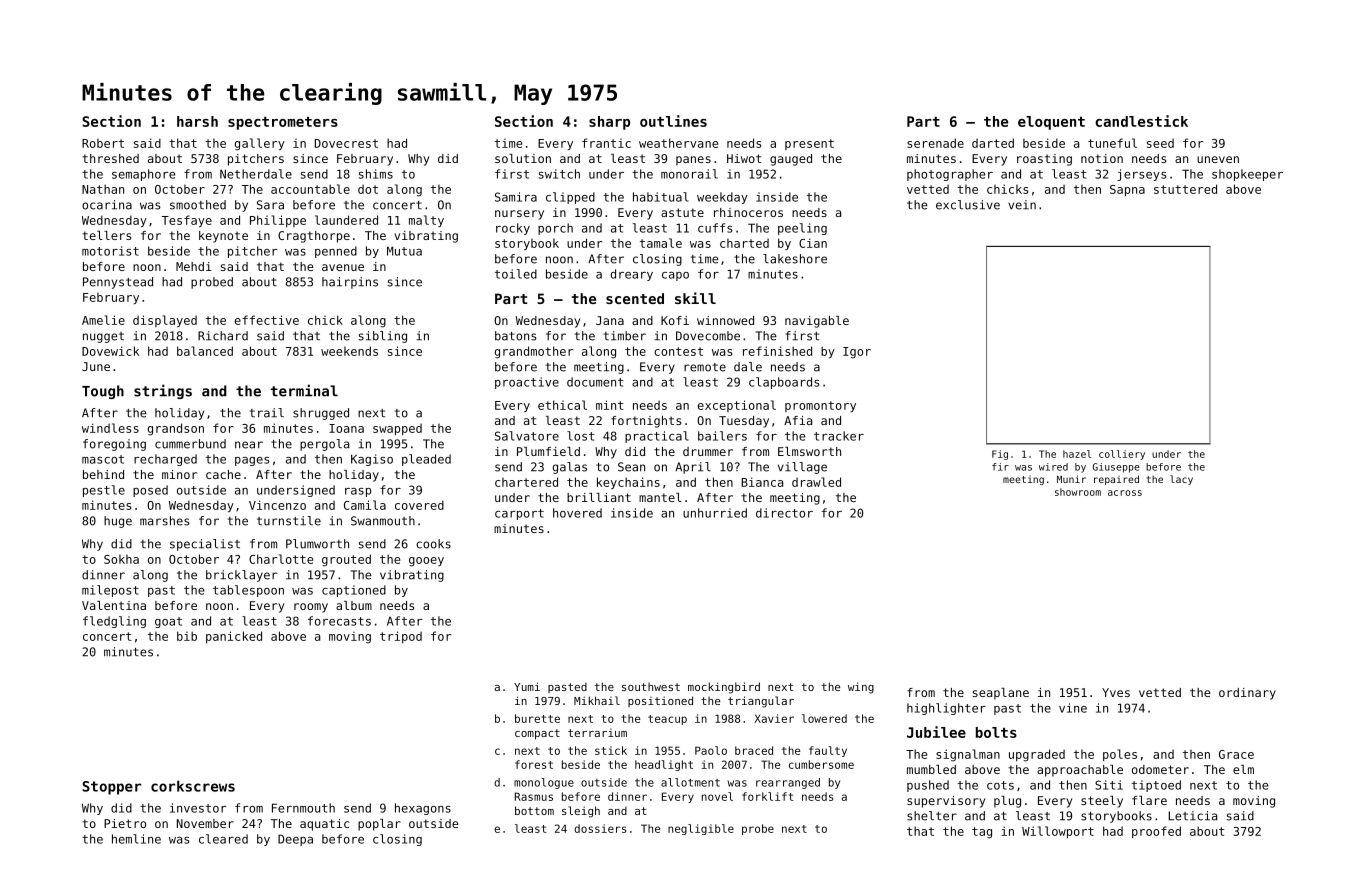 The width and height of the screenshot is (1372, 887). What do you see at coordinates (968, 205) in the screenshot?
I see `exclusive` at bounding box center [968, 205].
